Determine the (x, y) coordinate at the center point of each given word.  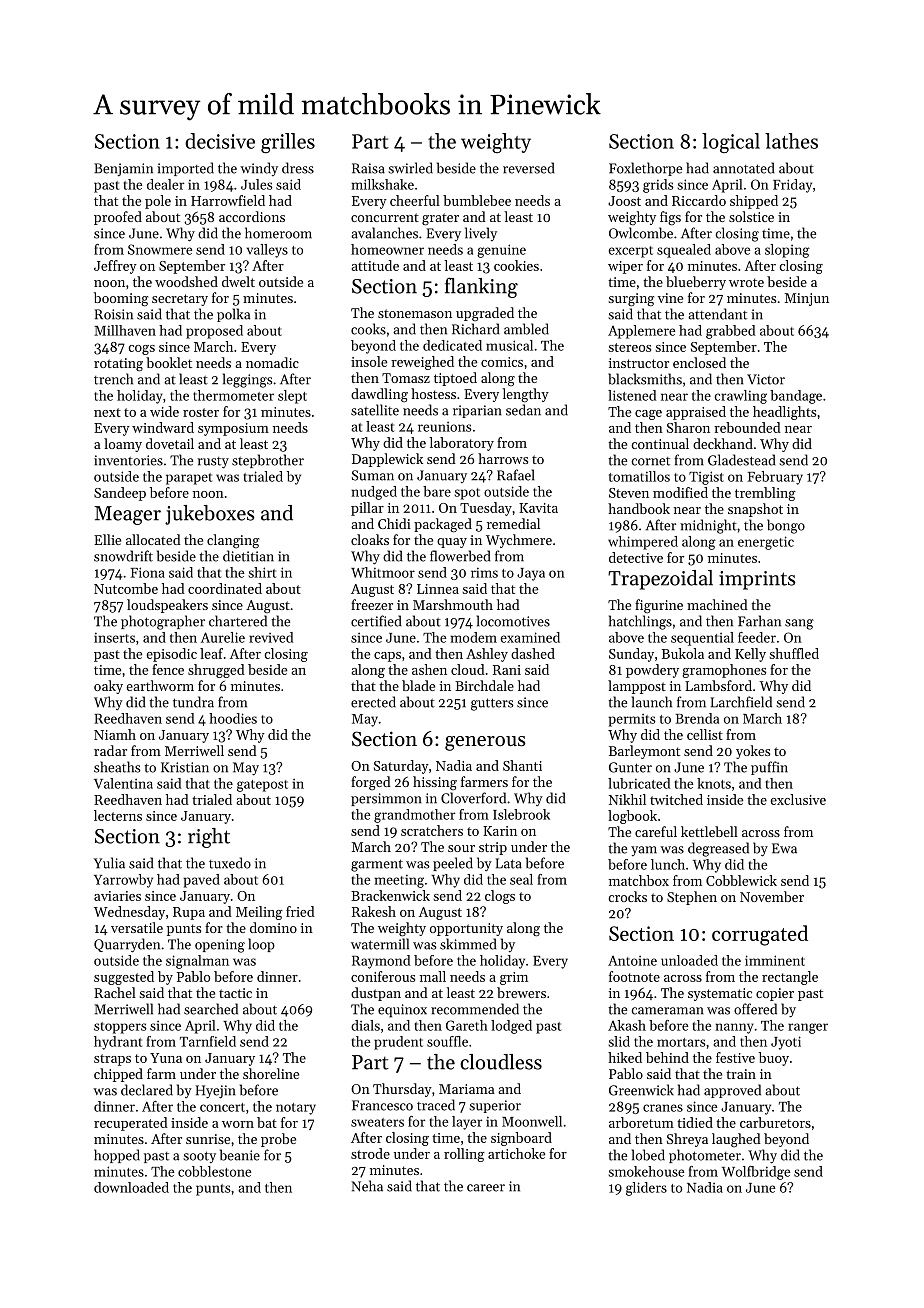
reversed (528, 168)
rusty (213, 463)
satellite (375, 410)
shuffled (794, 653)
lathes (791, 141)
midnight (708, 526)
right (209, 838)
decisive (220, 141)
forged (371, 783)
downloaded (131, 1187)
